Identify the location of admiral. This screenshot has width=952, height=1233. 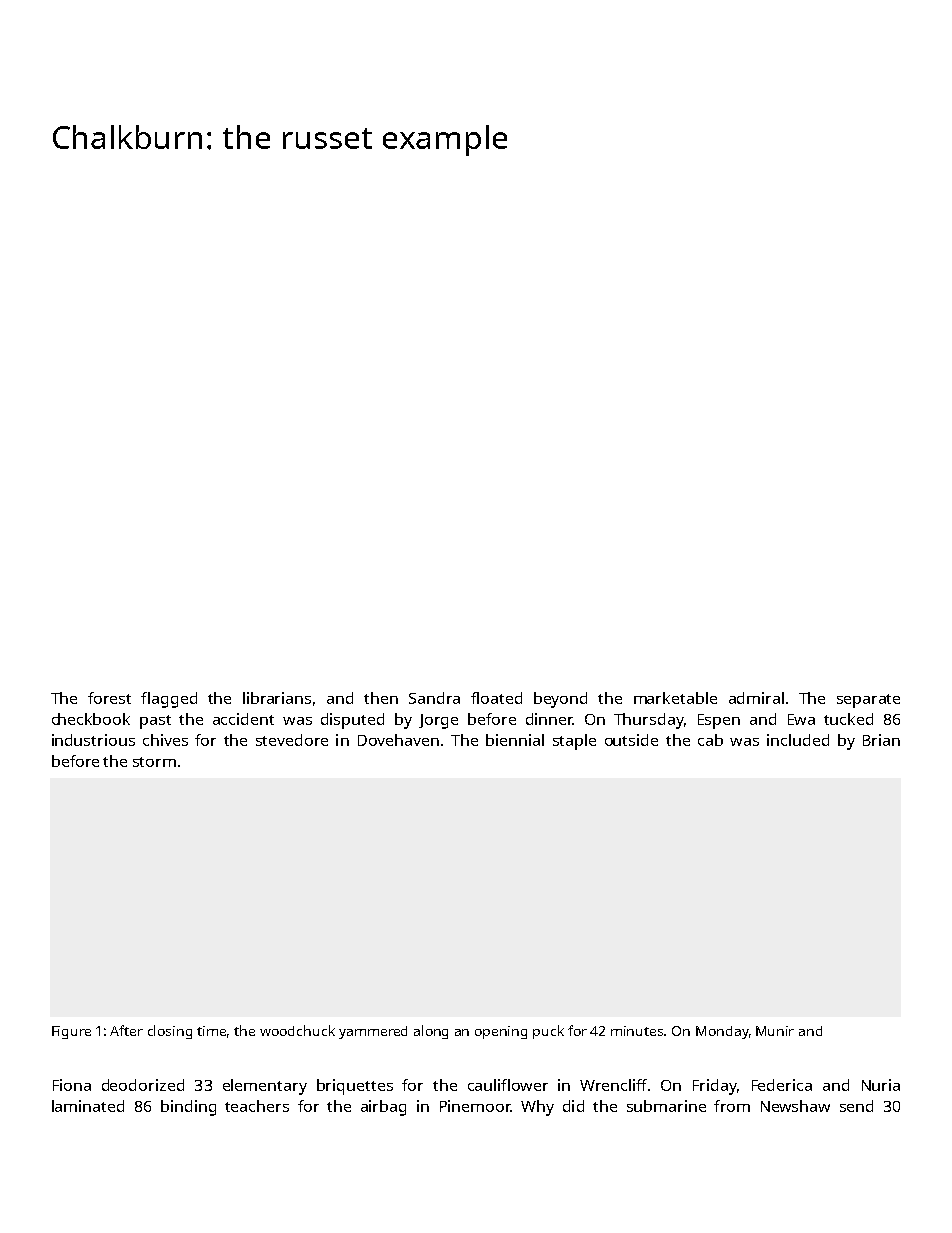
(756, 698).
